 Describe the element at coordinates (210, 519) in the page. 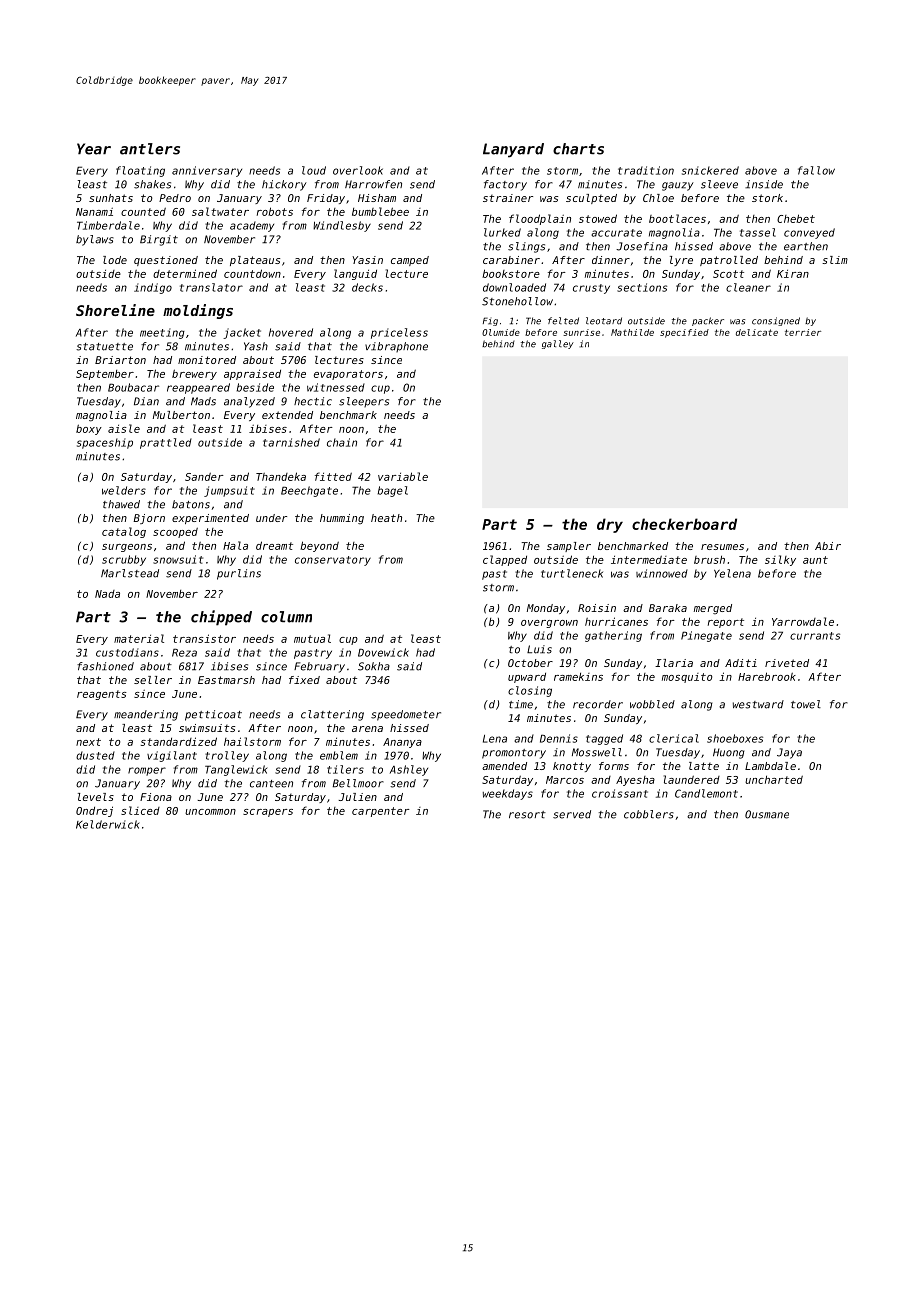

I see `experimented` at that location.
